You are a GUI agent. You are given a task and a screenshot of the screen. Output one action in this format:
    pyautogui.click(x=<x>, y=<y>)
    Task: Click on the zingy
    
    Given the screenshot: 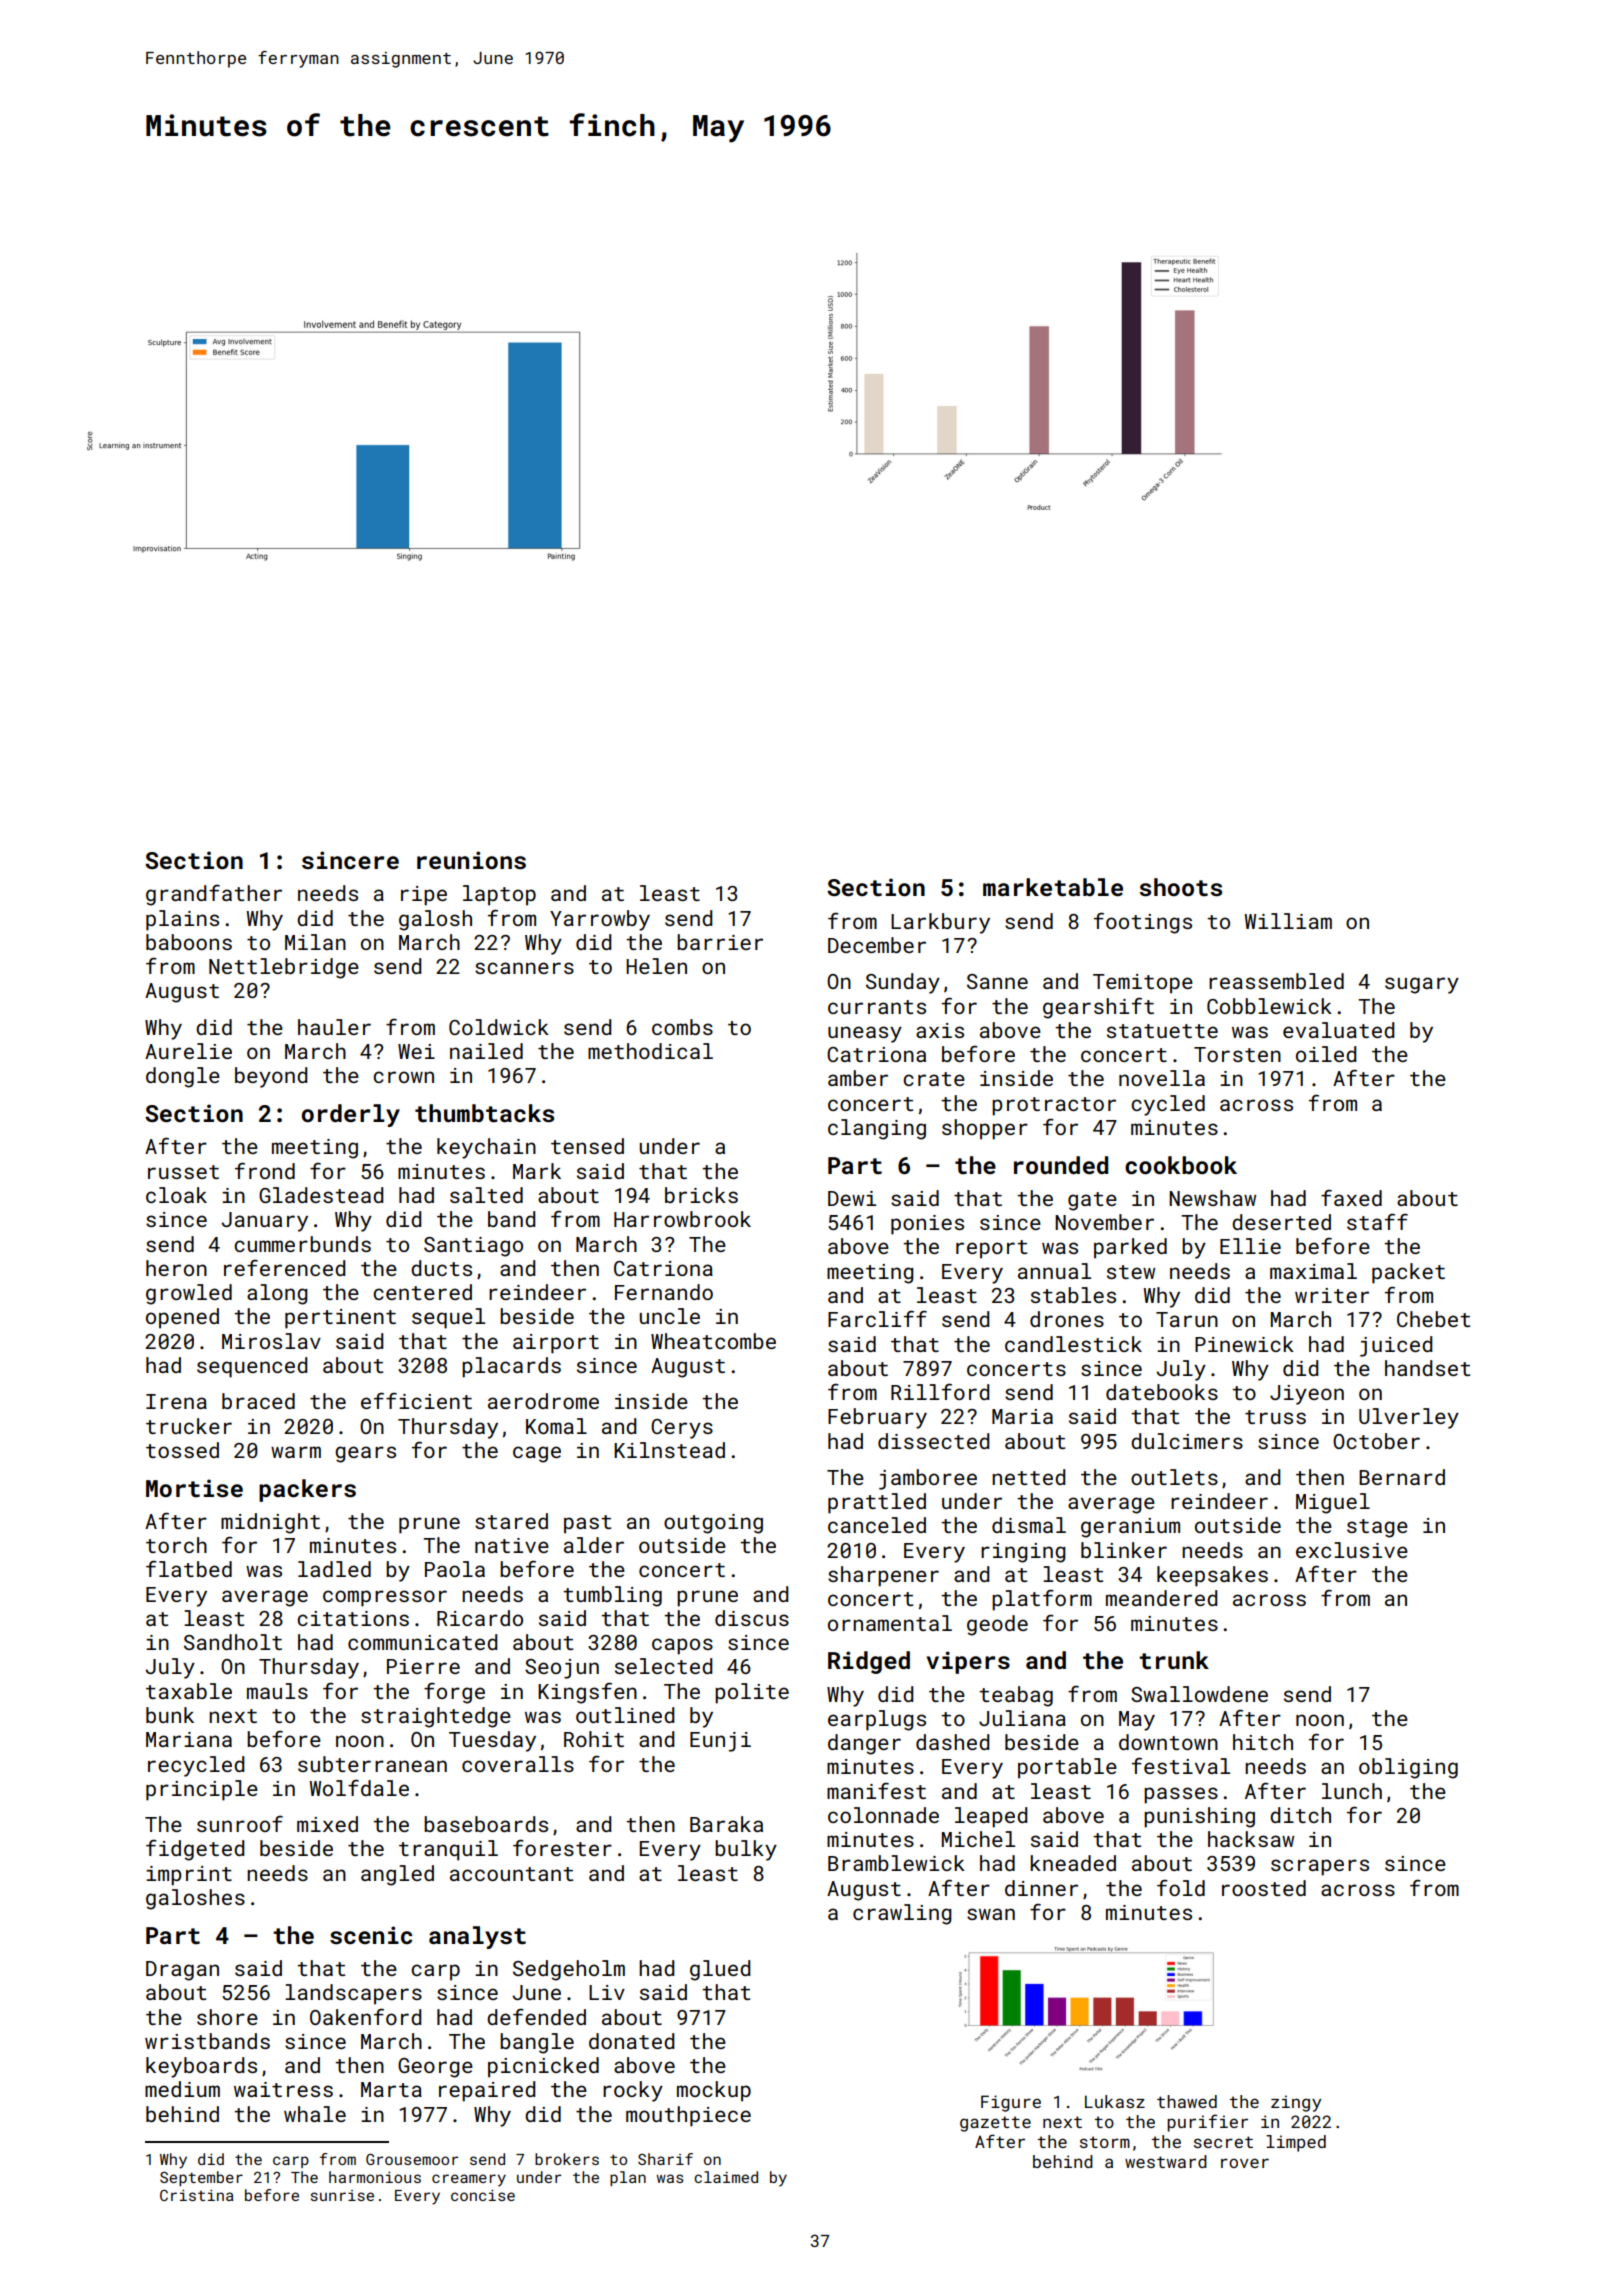 What is the action you would take?
    pyautogui.click(x=1296, y=2103)
